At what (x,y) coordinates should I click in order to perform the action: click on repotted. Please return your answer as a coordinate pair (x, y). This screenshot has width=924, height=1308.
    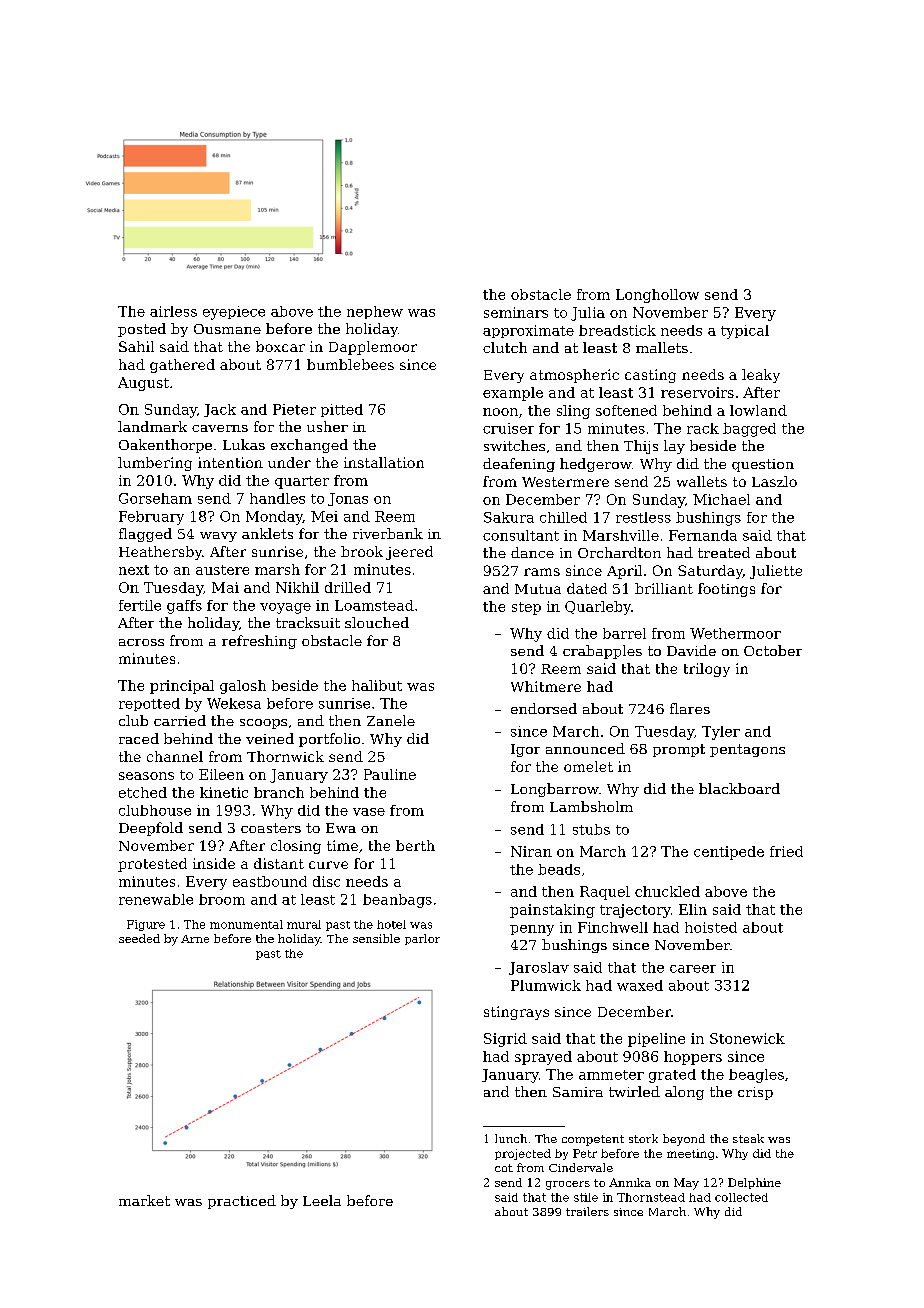
    Looking at the image, I should click on (149, 704).
